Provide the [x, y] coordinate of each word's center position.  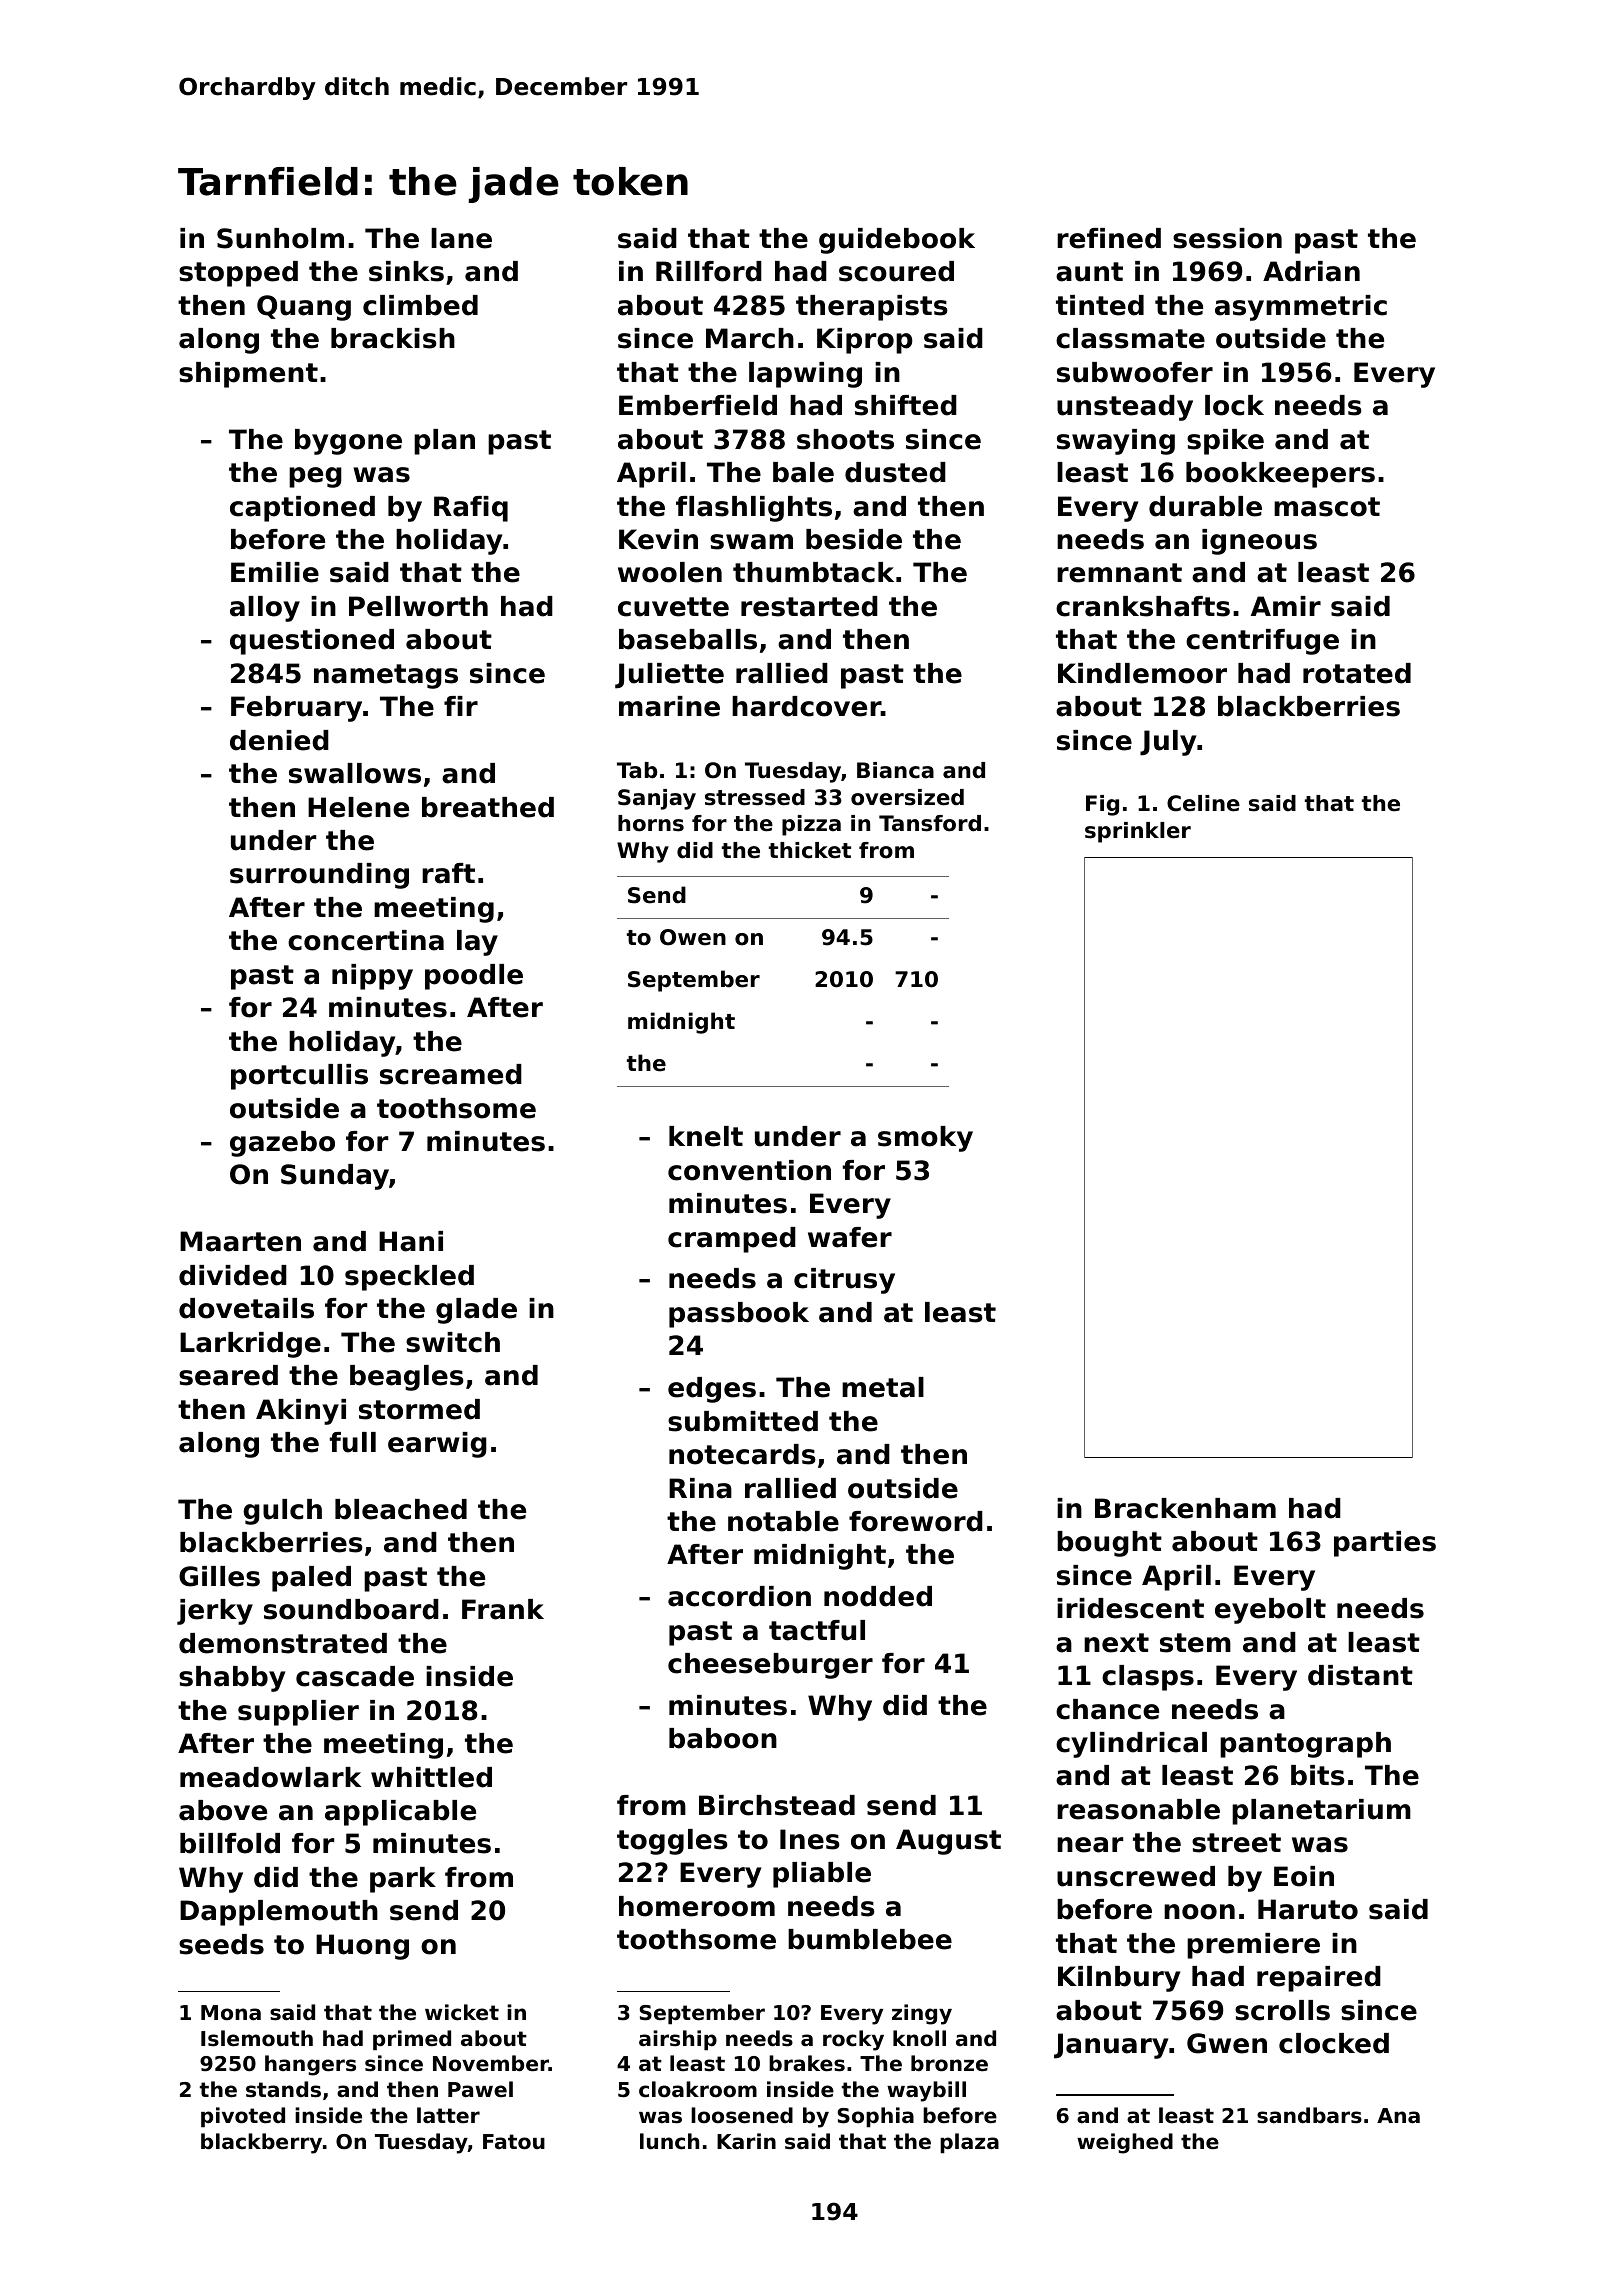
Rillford [709, 271]
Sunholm [280, 238]
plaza [969, 2143]
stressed [755, 797]
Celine [1203, 803]
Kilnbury [1119, 1979]
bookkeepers [1280, 475]
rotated [1357, 673]
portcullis [299, 1077]
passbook [739, 1315]
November [491, 2063]
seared [228, 1375]
